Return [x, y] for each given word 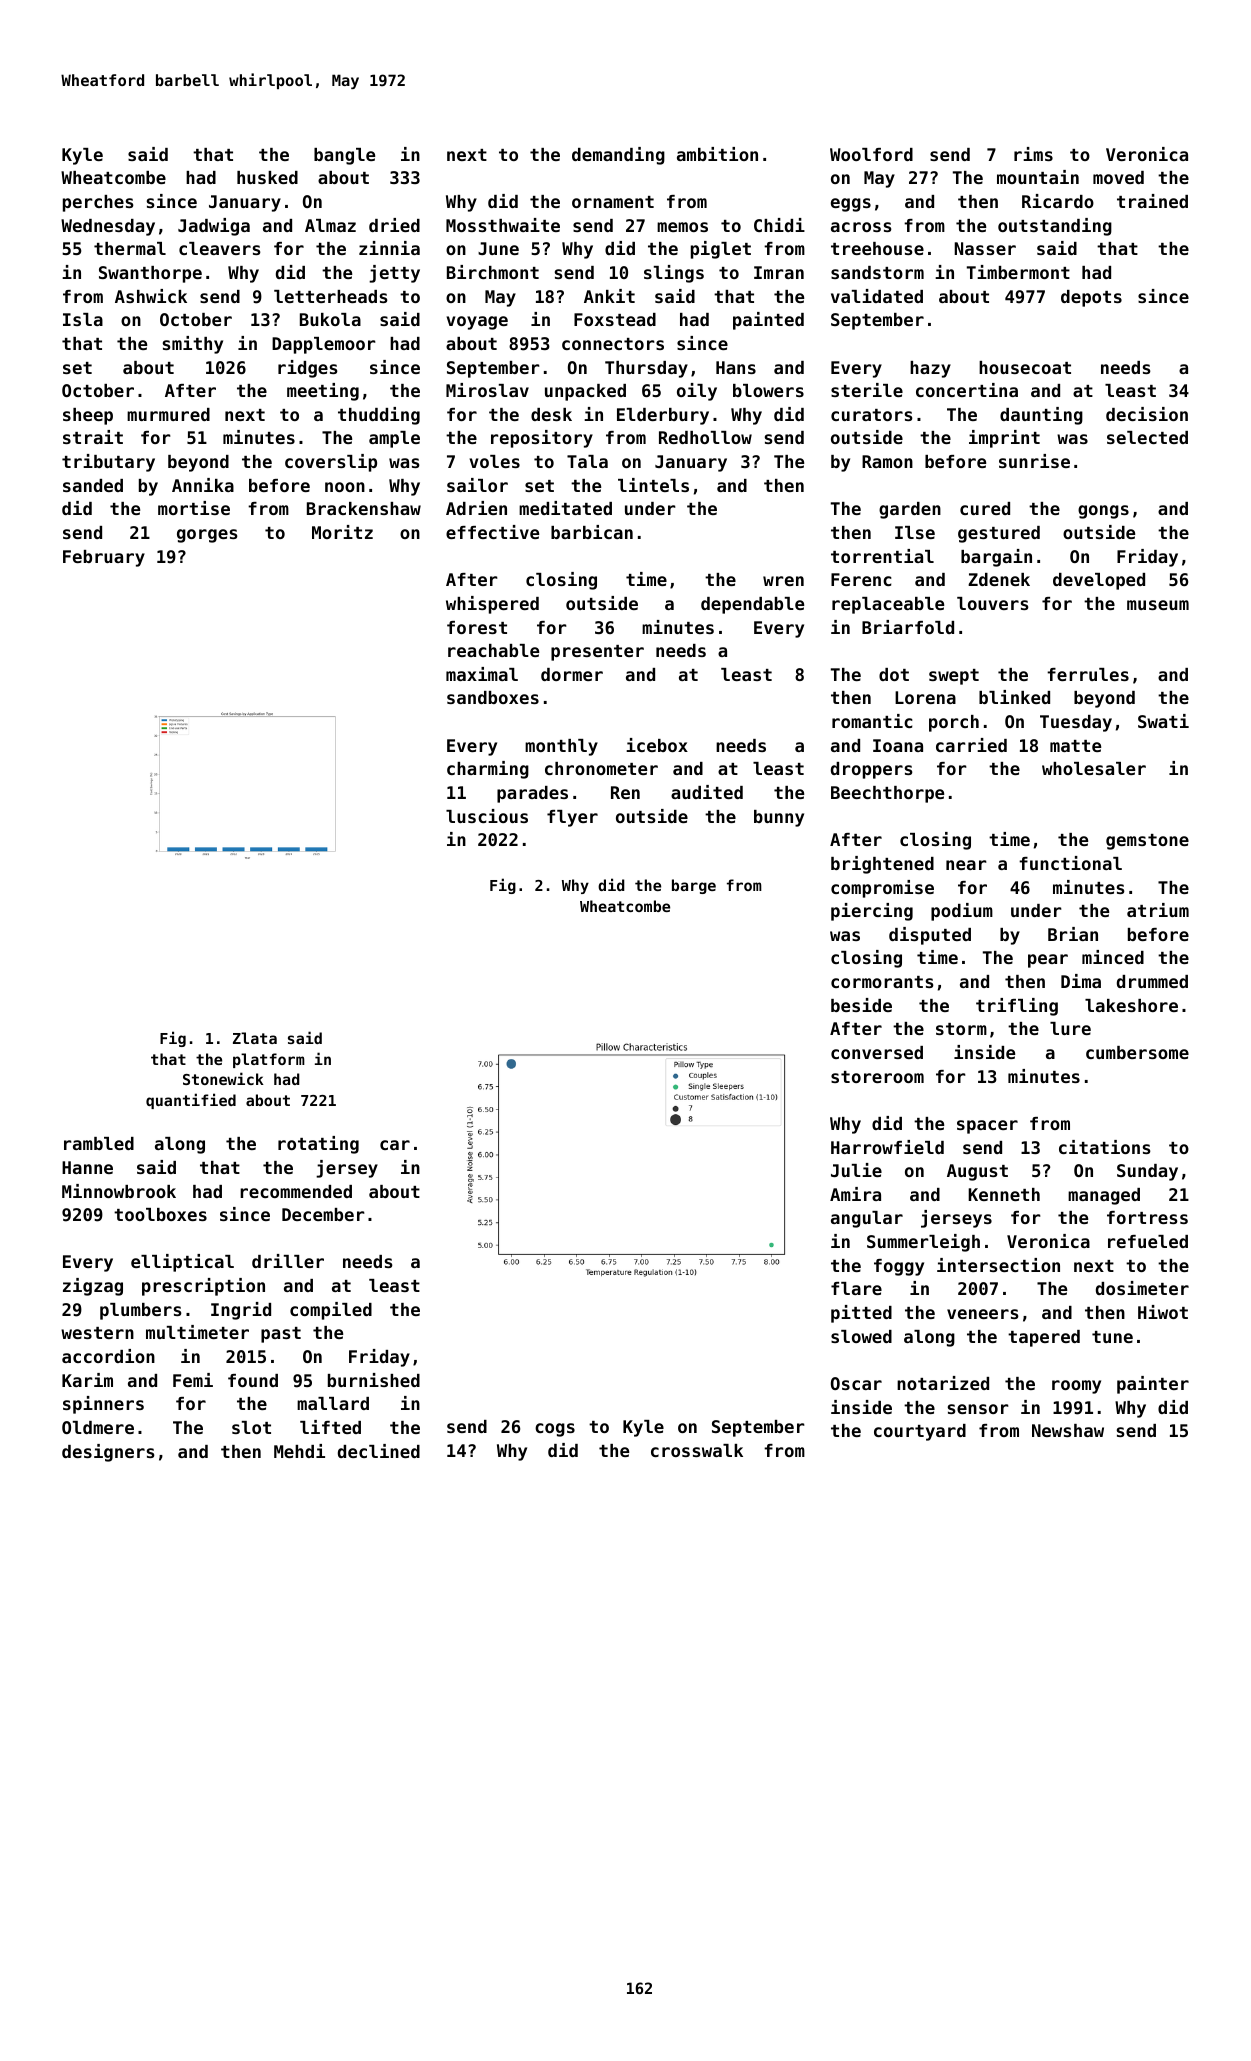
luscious [487, 816]
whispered [492, 605]
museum [1158, 605]
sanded [93, 485]
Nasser [985, 248]
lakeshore [1131, 1005]
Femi [193, 1380]
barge [694, 886]
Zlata [255, 1038]
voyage [477, 323]
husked [267, 177]
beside [861, 1005]
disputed [930, 936]
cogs [555, 1430]
